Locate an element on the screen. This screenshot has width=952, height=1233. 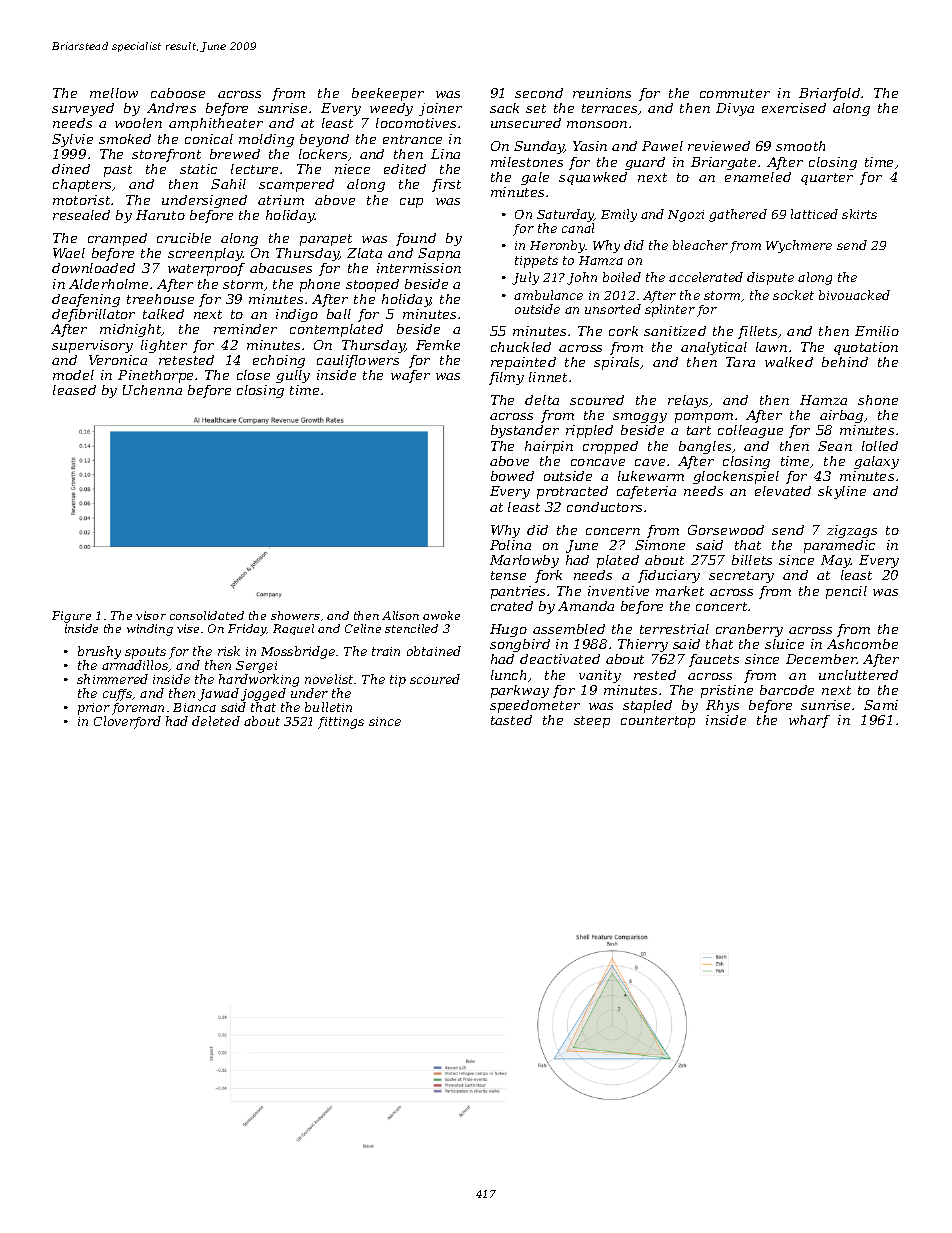
latticed is located at coordinates (814, 214).
